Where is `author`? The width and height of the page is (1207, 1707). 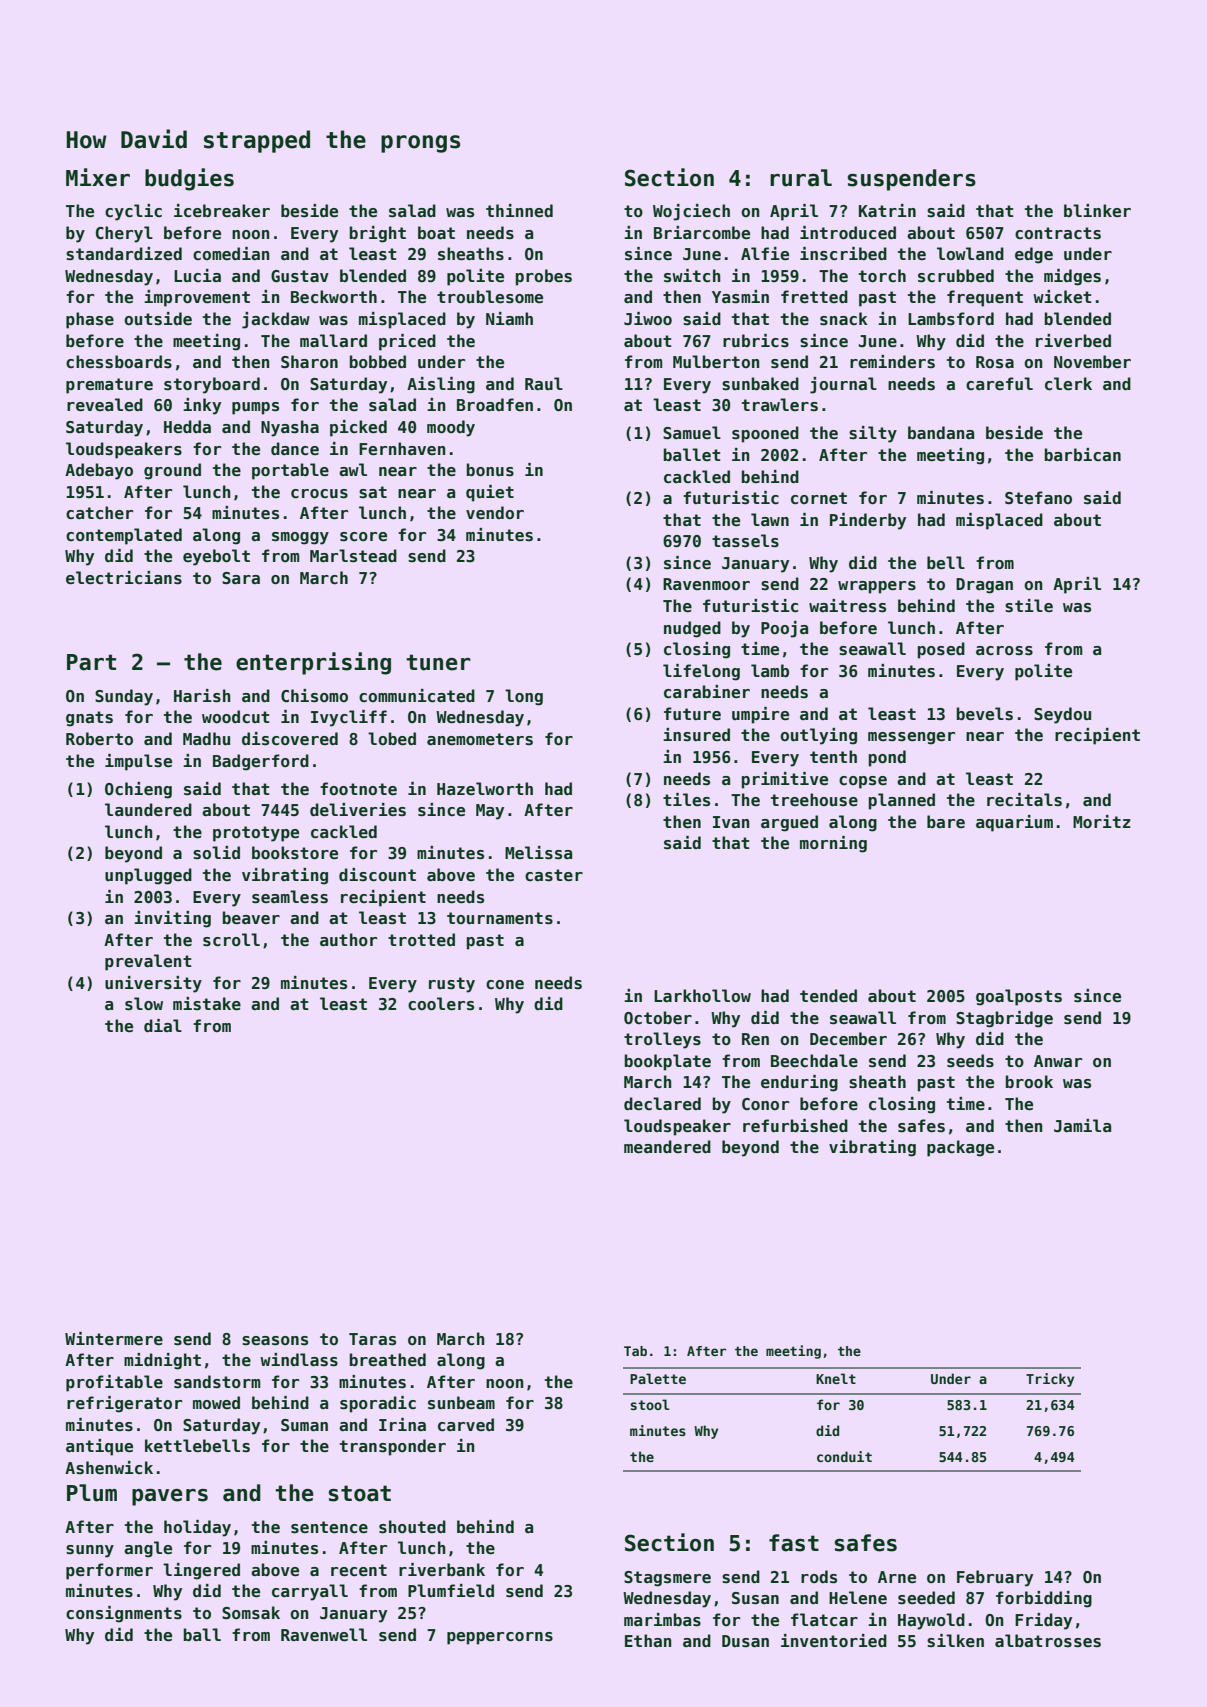
author is located at coordinates (348, 939).
